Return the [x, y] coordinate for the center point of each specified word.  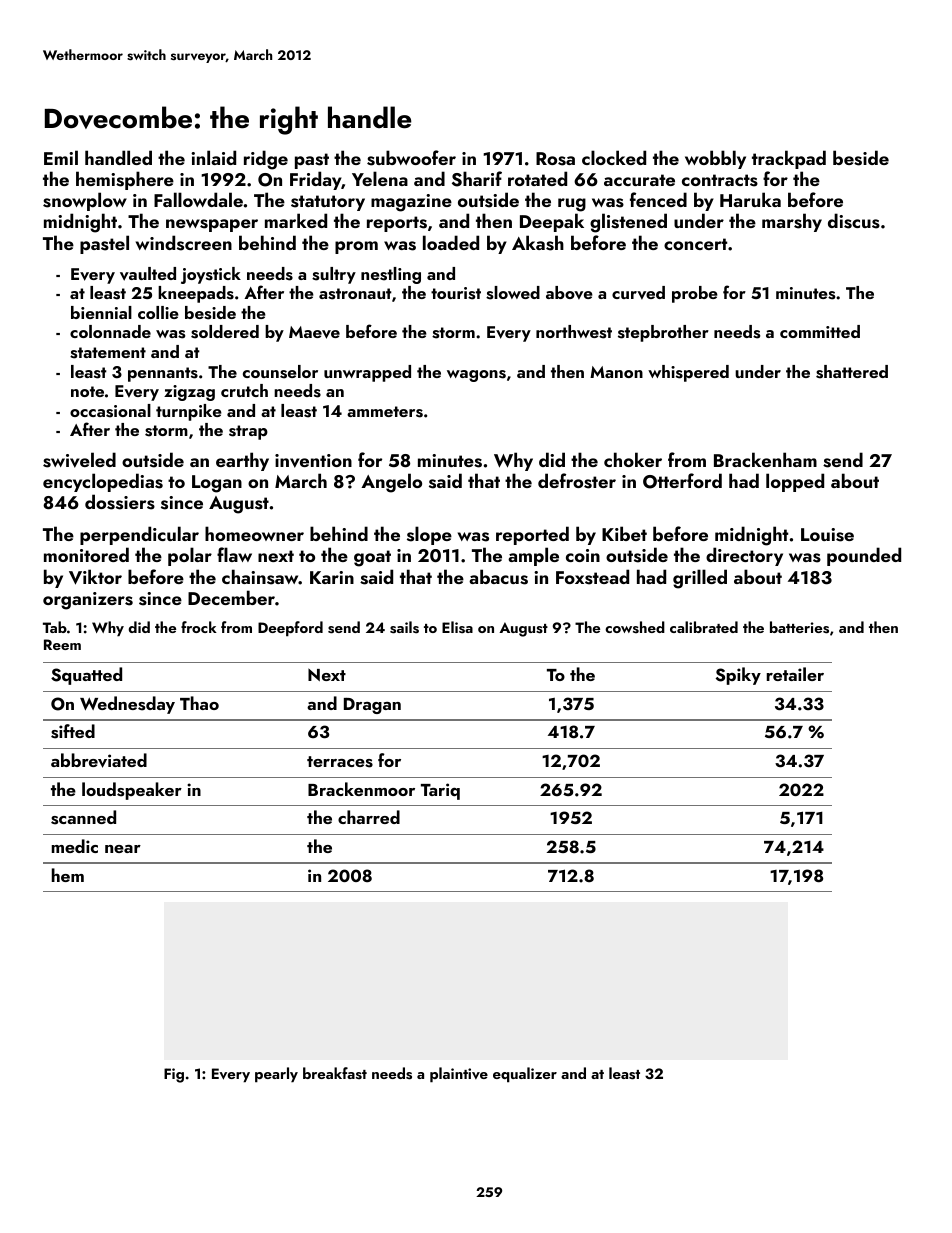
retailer [795, 674]
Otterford [682, 481]
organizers [88, 601]
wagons [476, 376]
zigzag [189, 393]
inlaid [213, 157]
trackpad [789, 159]
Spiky [738, 676]
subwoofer [411, 158]
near [123, 849]
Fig [174, 1075]
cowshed [635, 627]
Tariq [440, 791]
